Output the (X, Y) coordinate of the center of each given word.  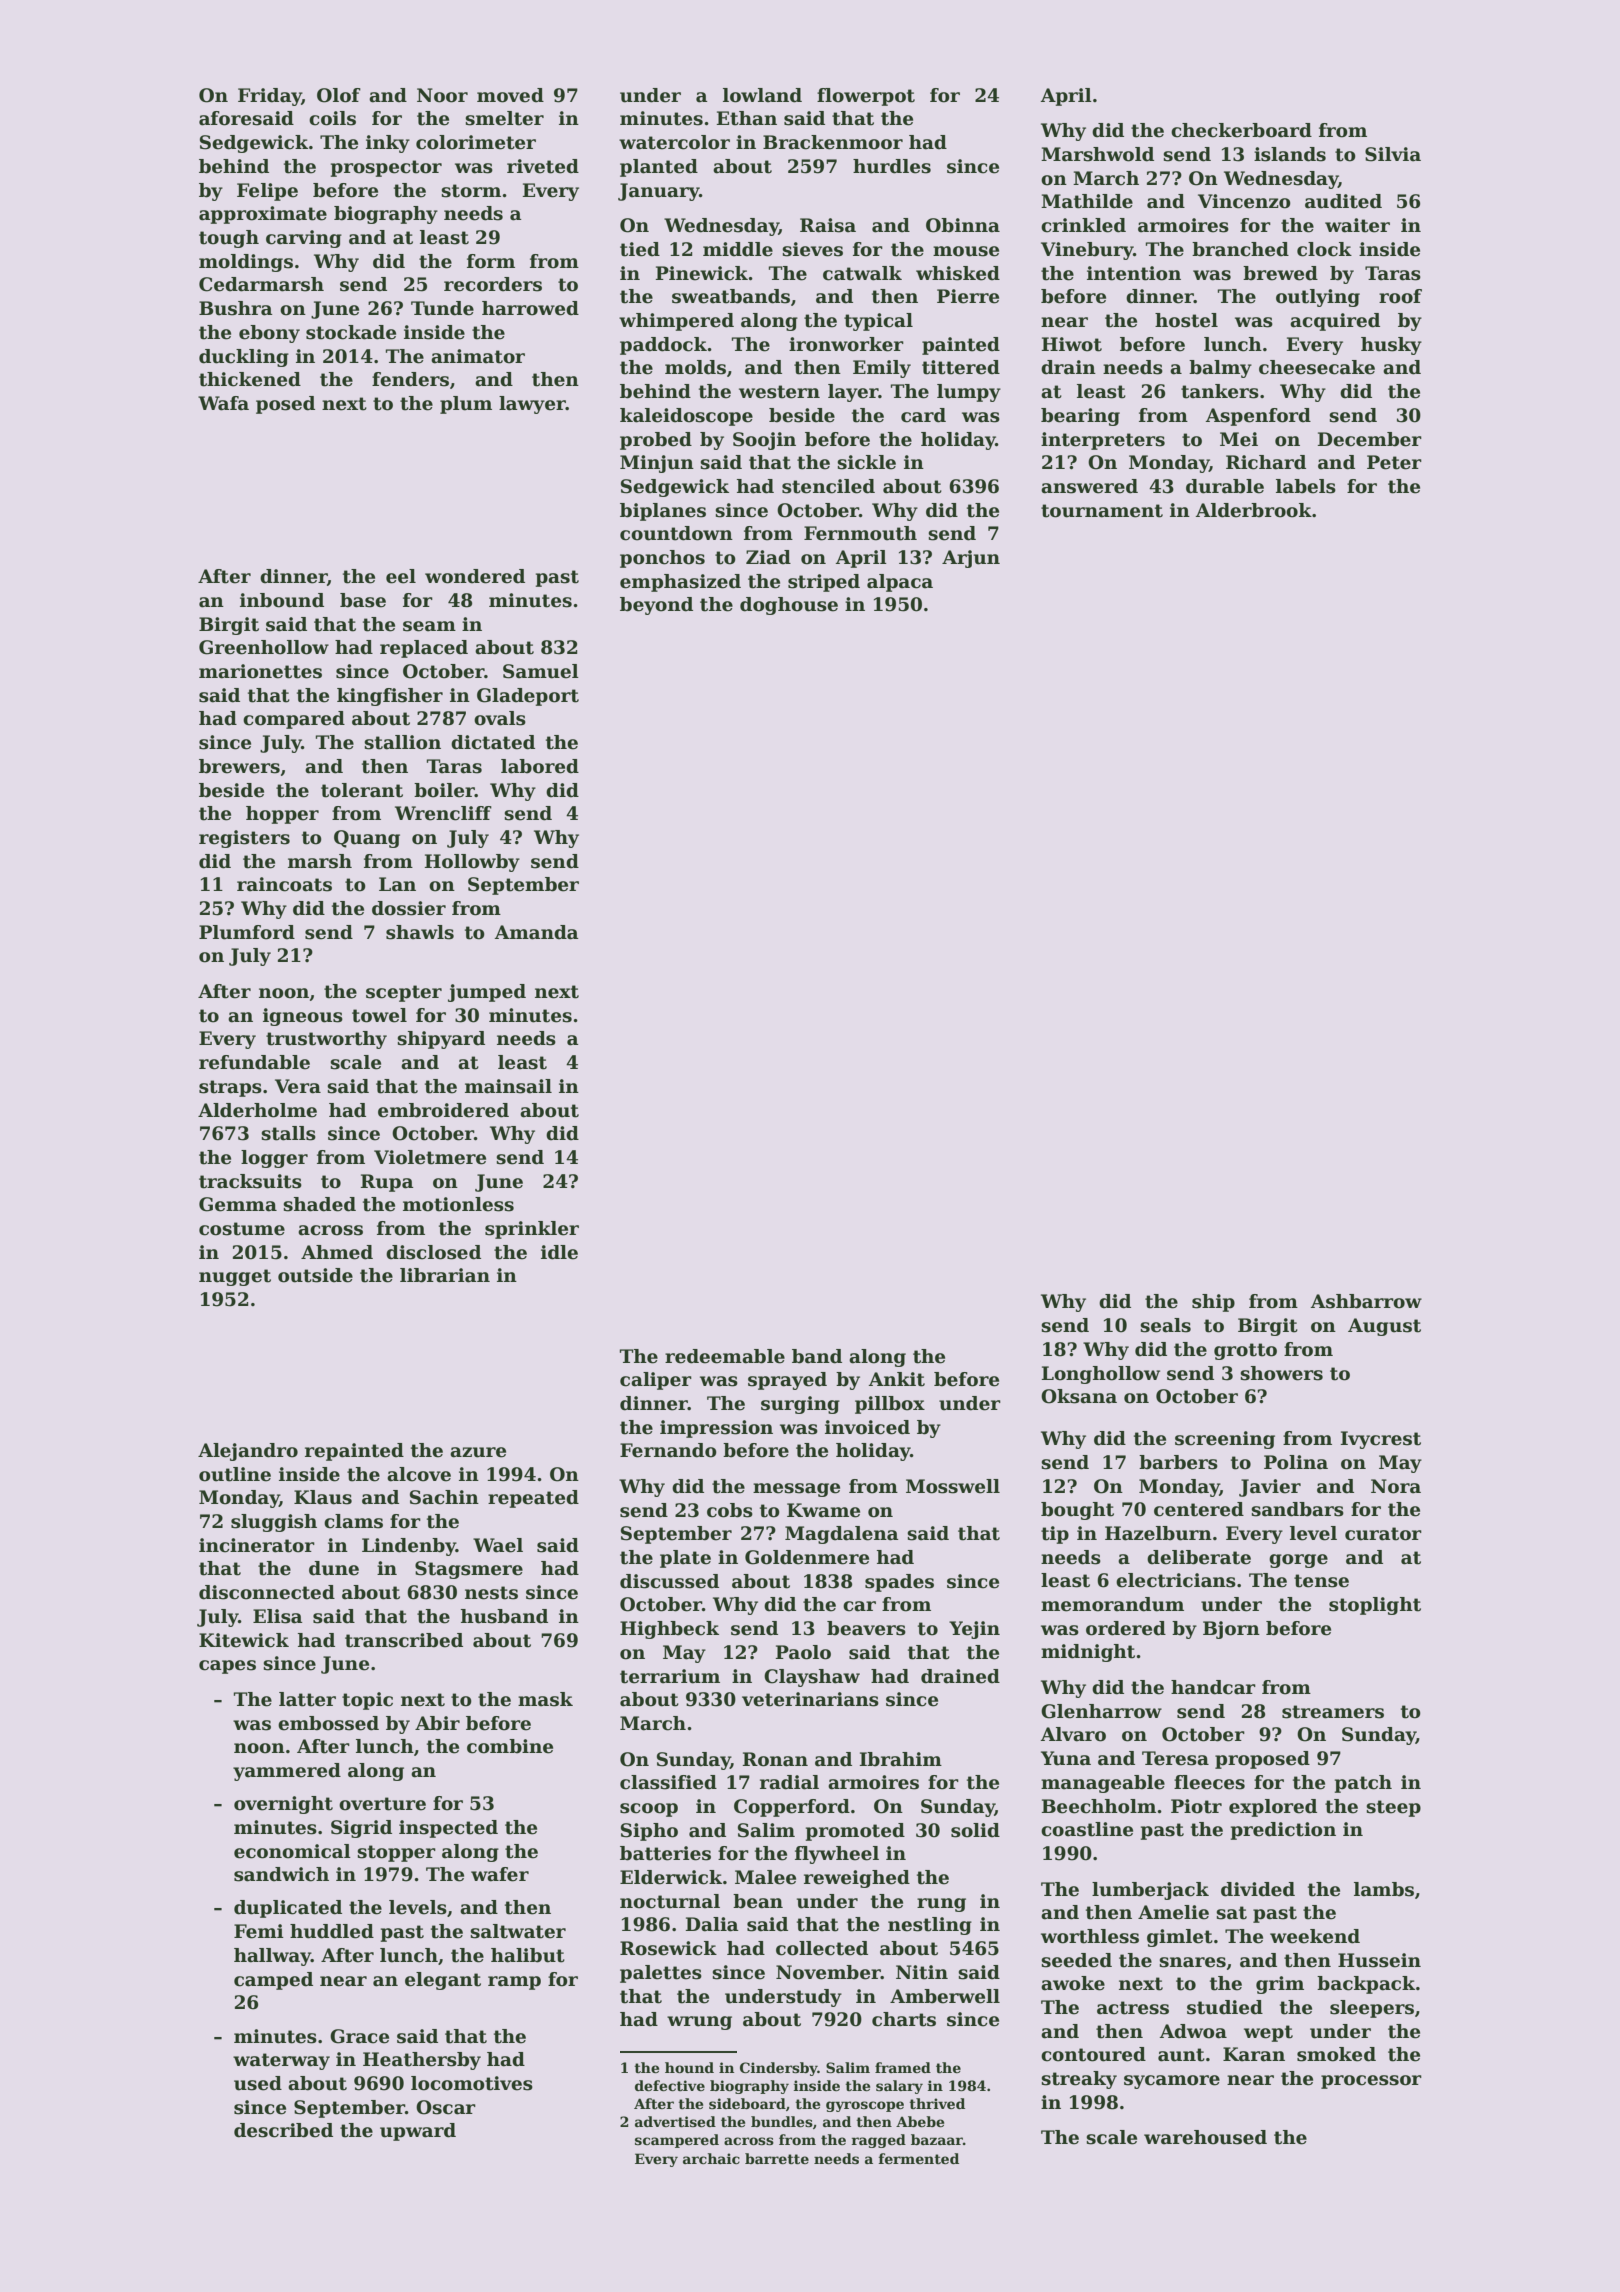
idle (559, 1252)
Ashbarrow (1366, 1301)
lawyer (532, 405)
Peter (1394, 462)
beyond (656, 606)
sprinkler (532, 1230)
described (283, 2130)
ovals (500, 718)
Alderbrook (1254, 510)
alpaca (900, 583)
